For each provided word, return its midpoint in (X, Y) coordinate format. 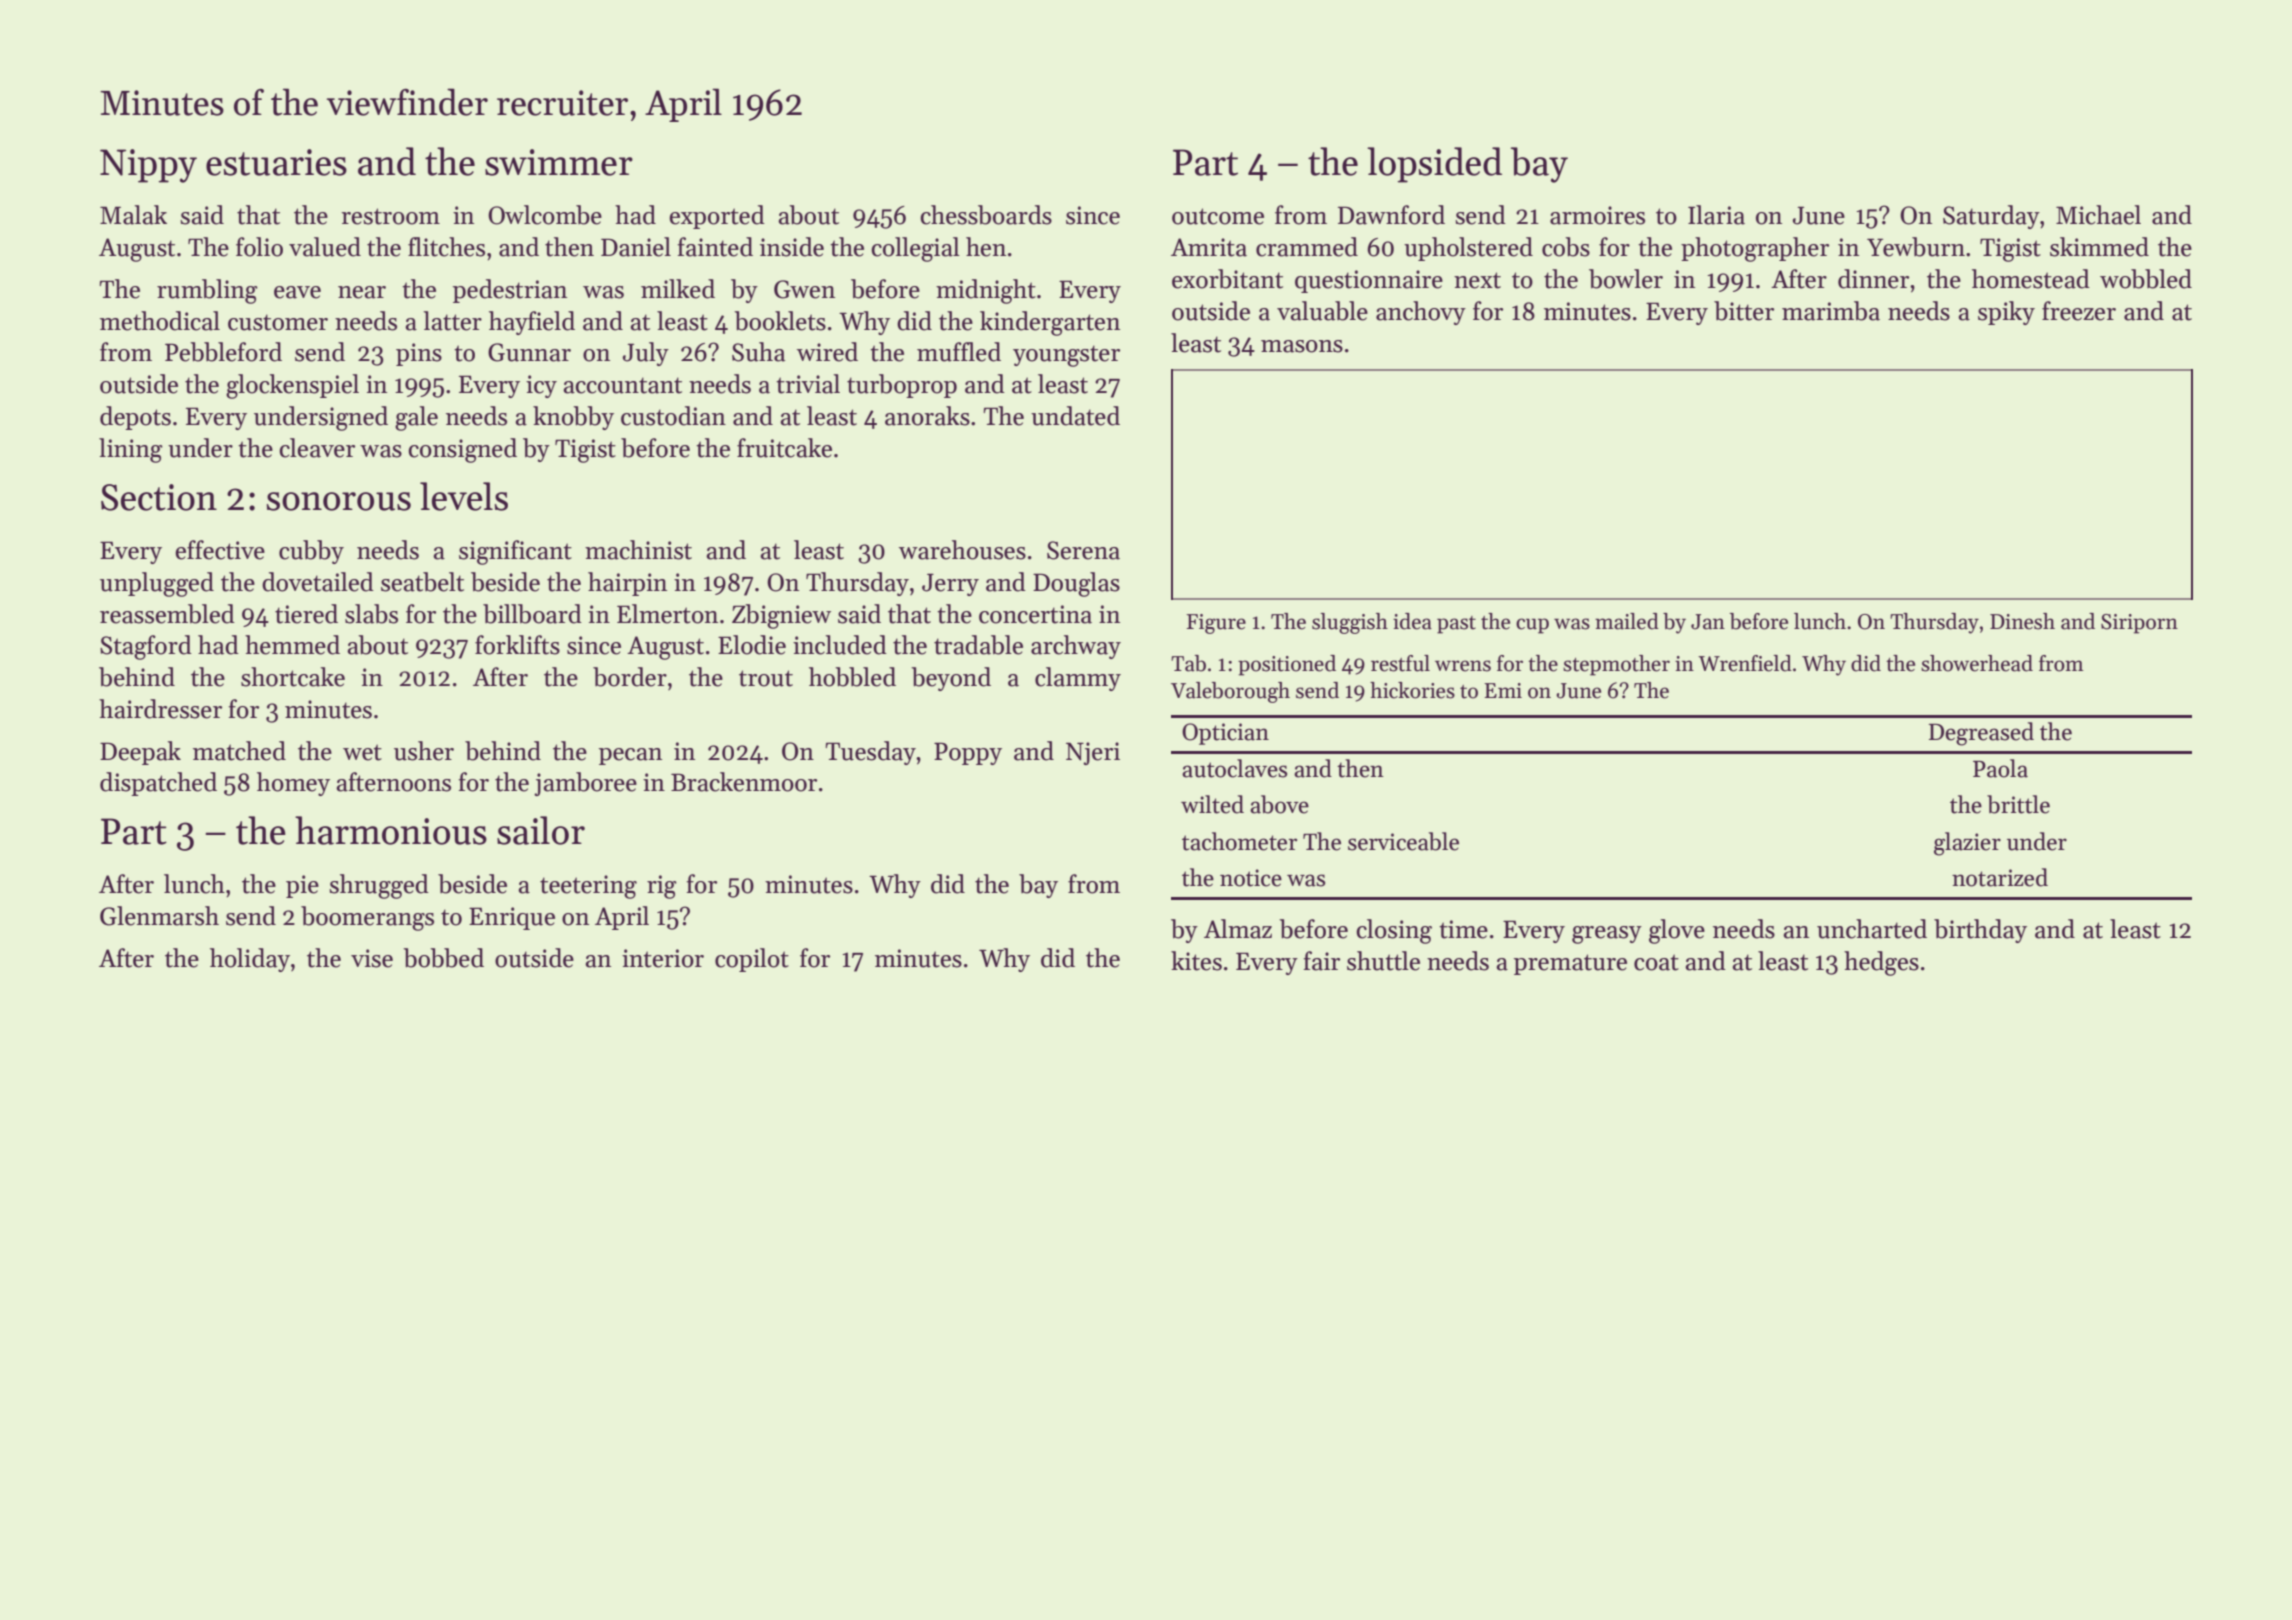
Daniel (636, 247)
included (840, 645)
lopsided (1434, 165)
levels (464, 496)
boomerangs (367, 918)
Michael (2098, 215)
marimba (1831, 311)
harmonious (391, 830)
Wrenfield (1745, 663)
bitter (1744, 311)
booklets (780, 321)
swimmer (559, 162)
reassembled (167, 614)
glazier (1967, 844)
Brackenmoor (744, 782)
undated (1075, 416)
